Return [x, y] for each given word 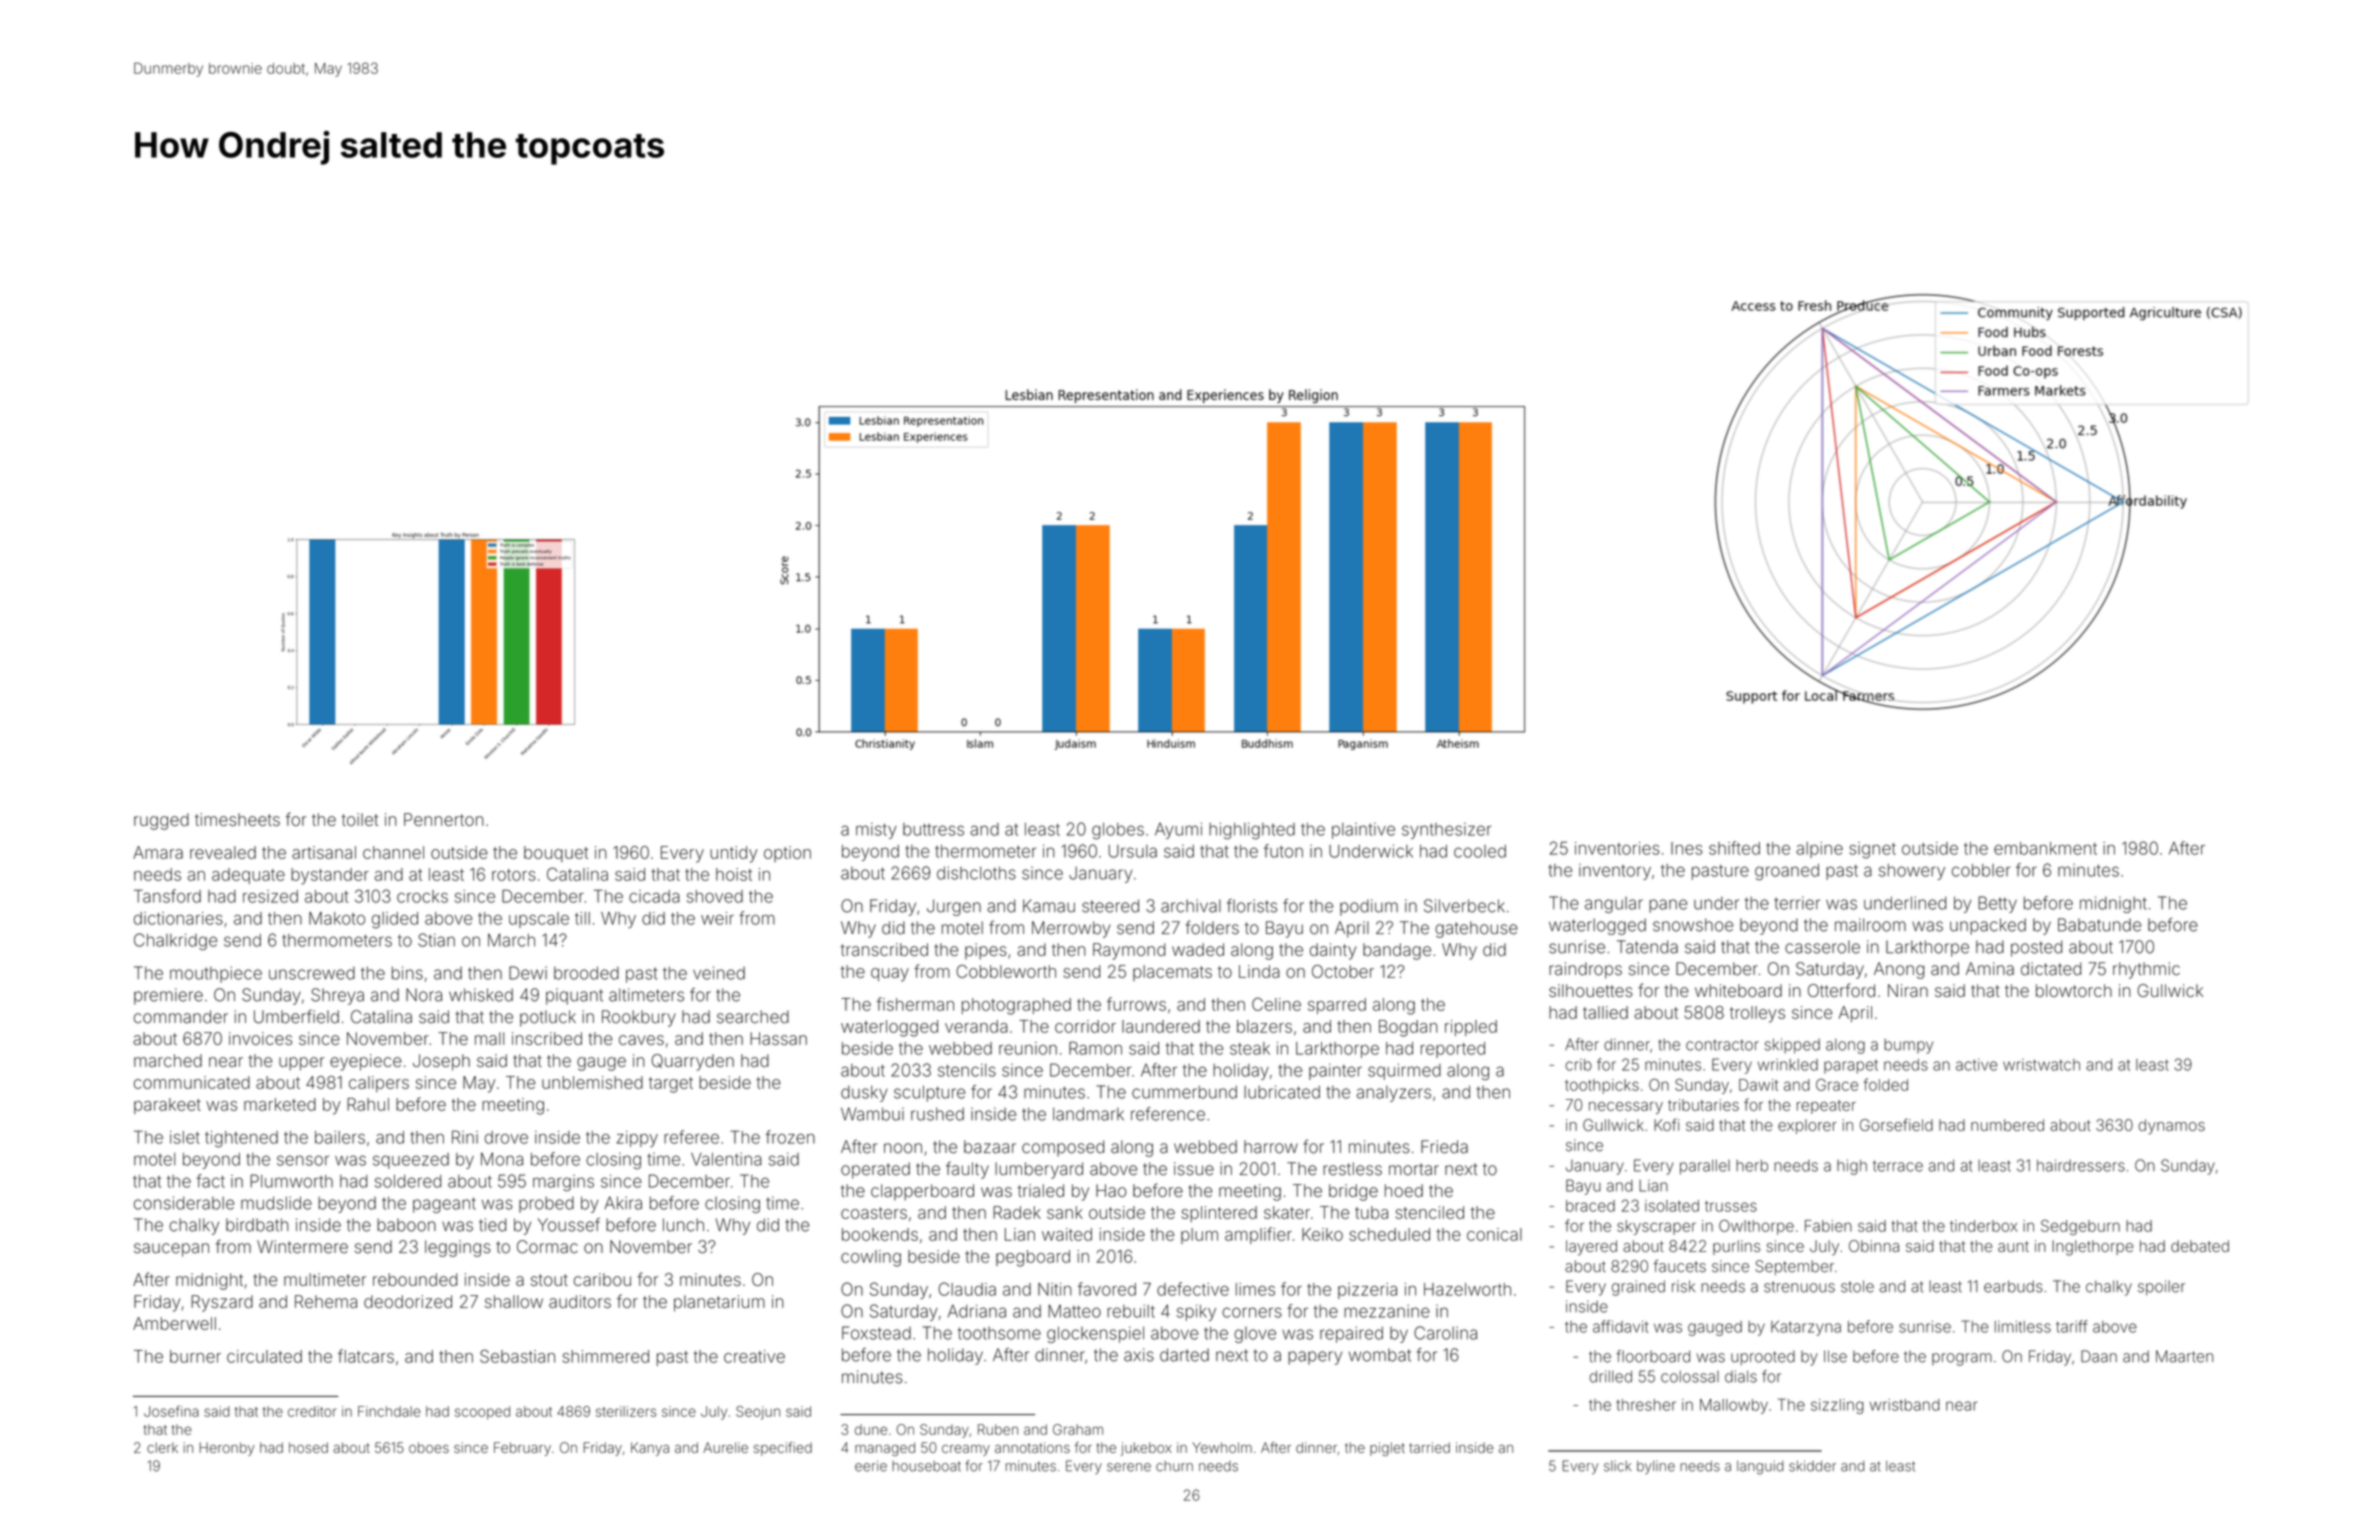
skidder [1812, 1466]
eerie [871, 1466]
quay [890, 975]
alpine [1819, 850]
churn [1174, 1466]
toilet [360, 819]
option [787, 854]
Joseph [441, 1062]
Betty [1997, 904]
